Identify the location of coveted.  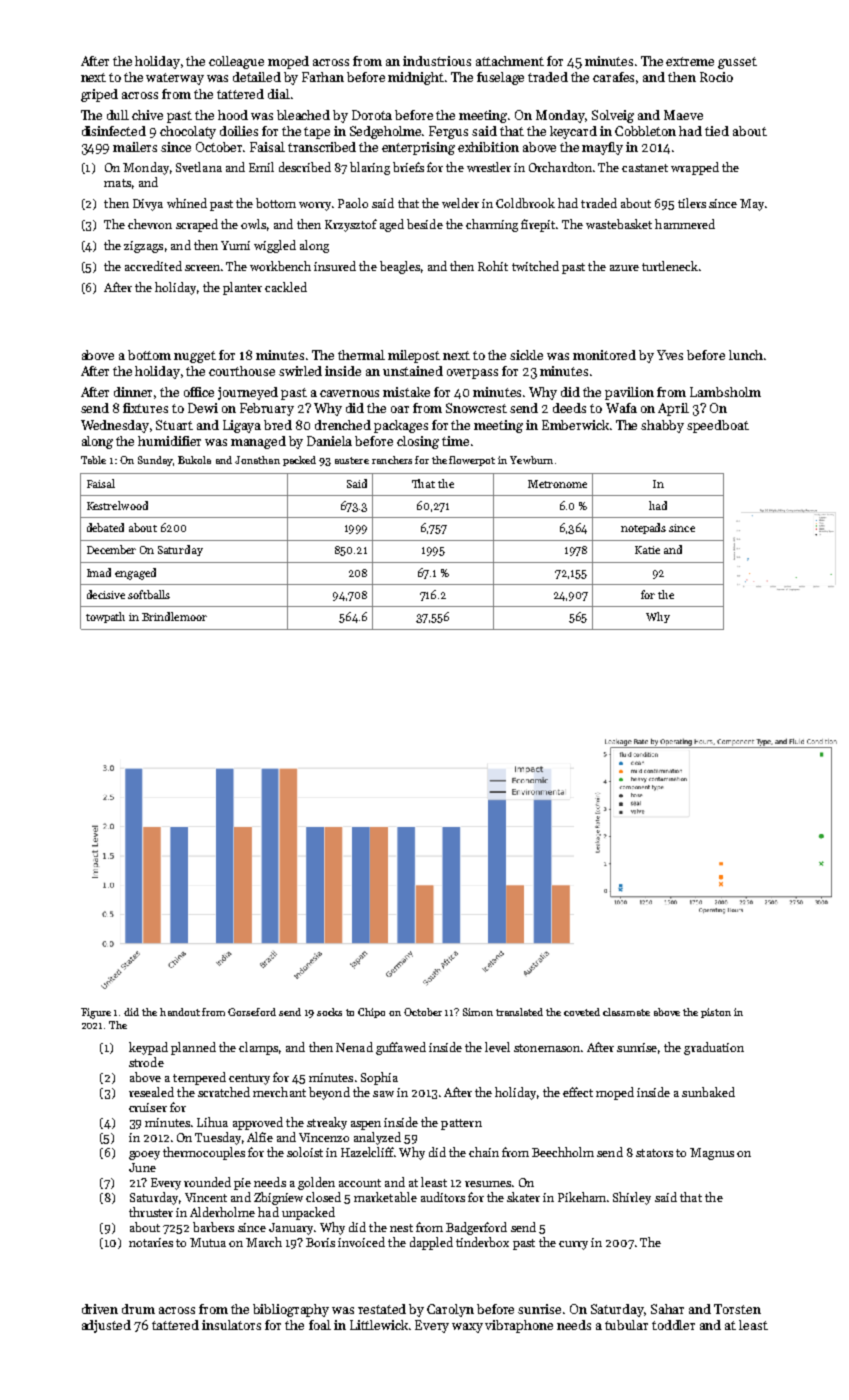
(582, 1012).
